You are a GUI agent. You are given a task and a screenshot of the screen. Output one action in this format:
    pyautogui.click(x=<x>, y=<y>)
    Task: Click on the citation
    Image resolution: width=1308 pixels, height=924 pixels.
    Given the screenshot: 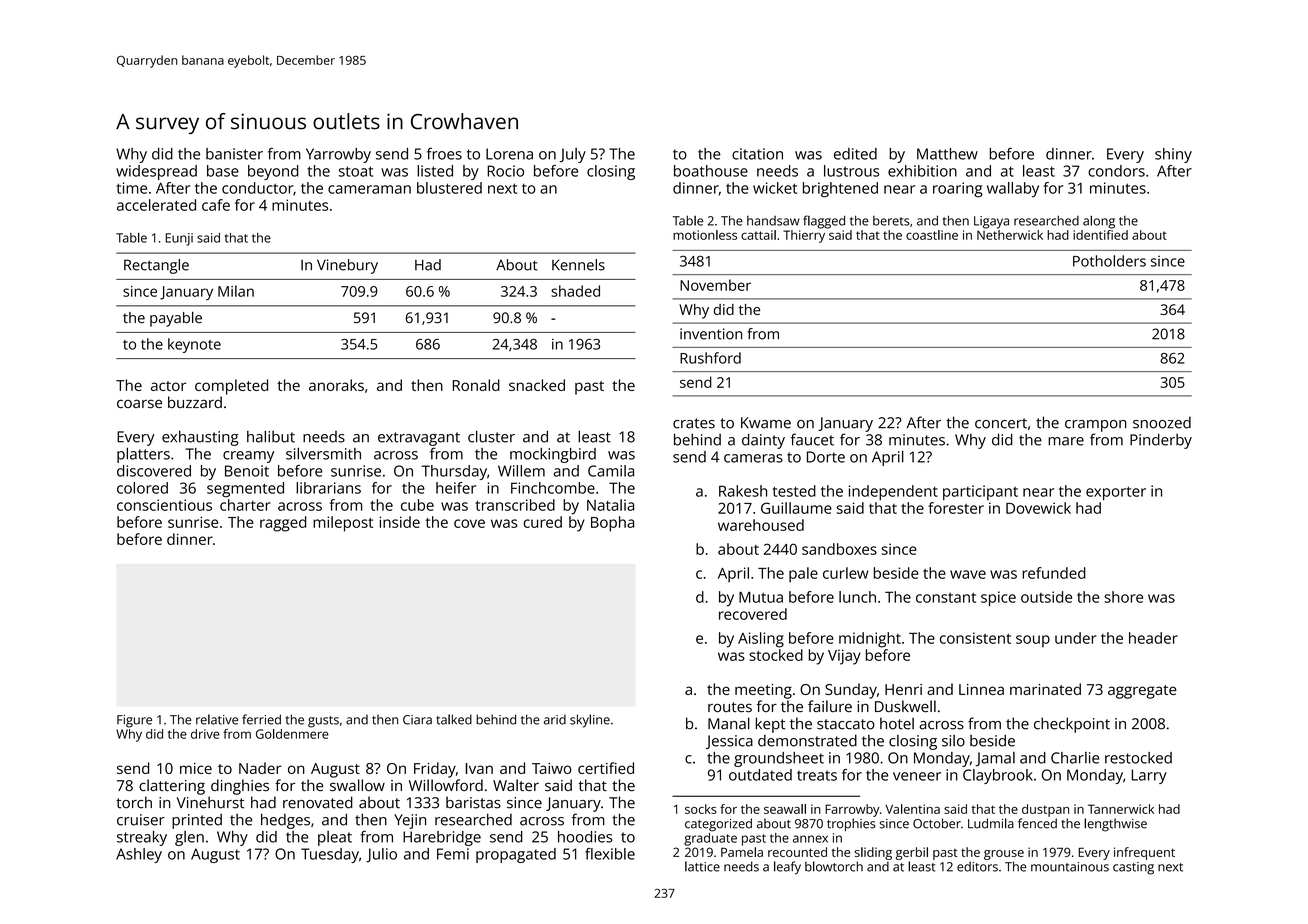 What is the action you would take?
    pyautogui.click(x=757, y=154)
